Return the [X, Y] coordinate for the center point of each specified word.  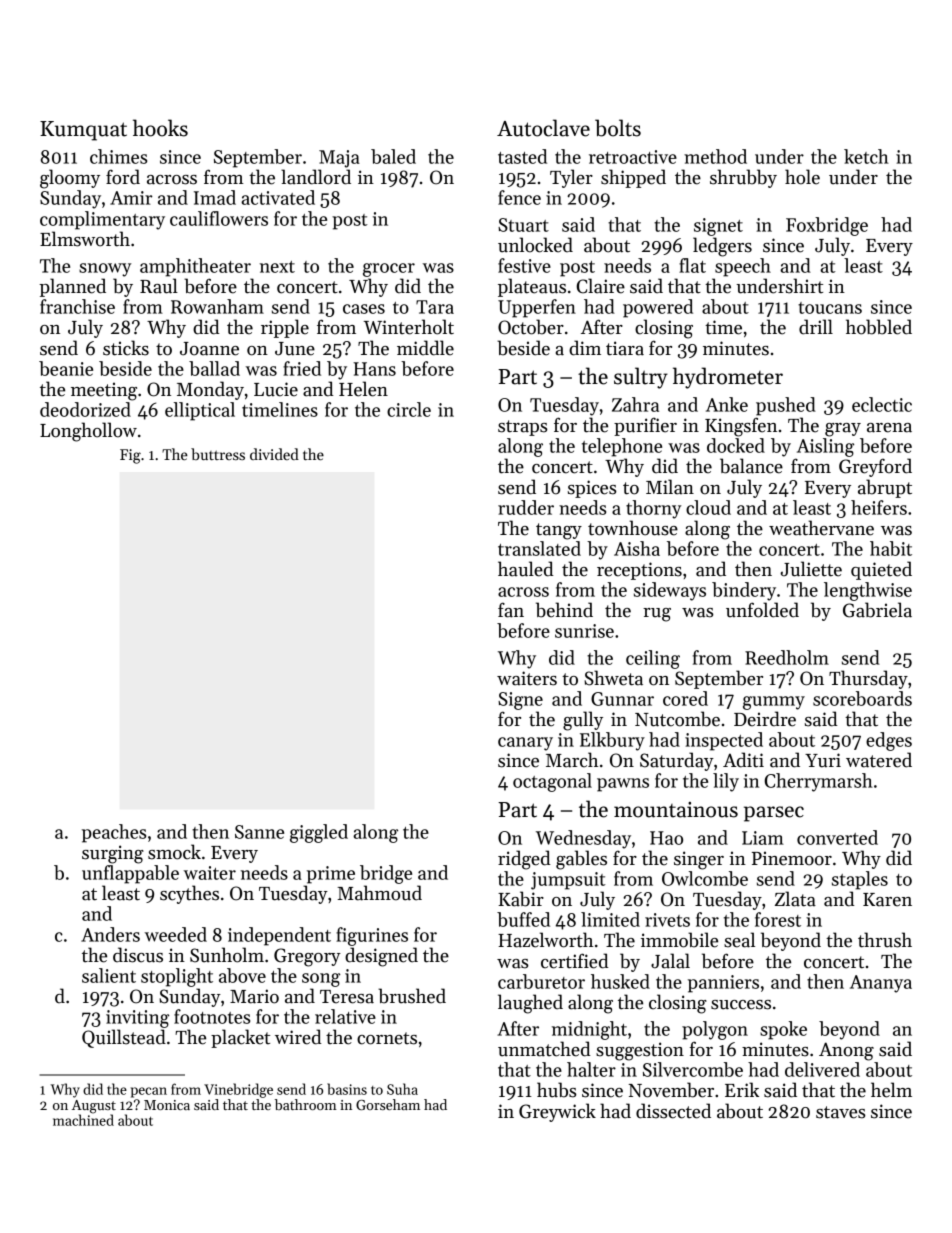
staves [841, 1112]
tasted [522, 156]
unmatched [544, 1049]
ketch [866, 156]
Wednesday [583, 839]
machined [83, 1120]
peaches [114, 833]
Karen [887, 900]
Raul [159, 286]
